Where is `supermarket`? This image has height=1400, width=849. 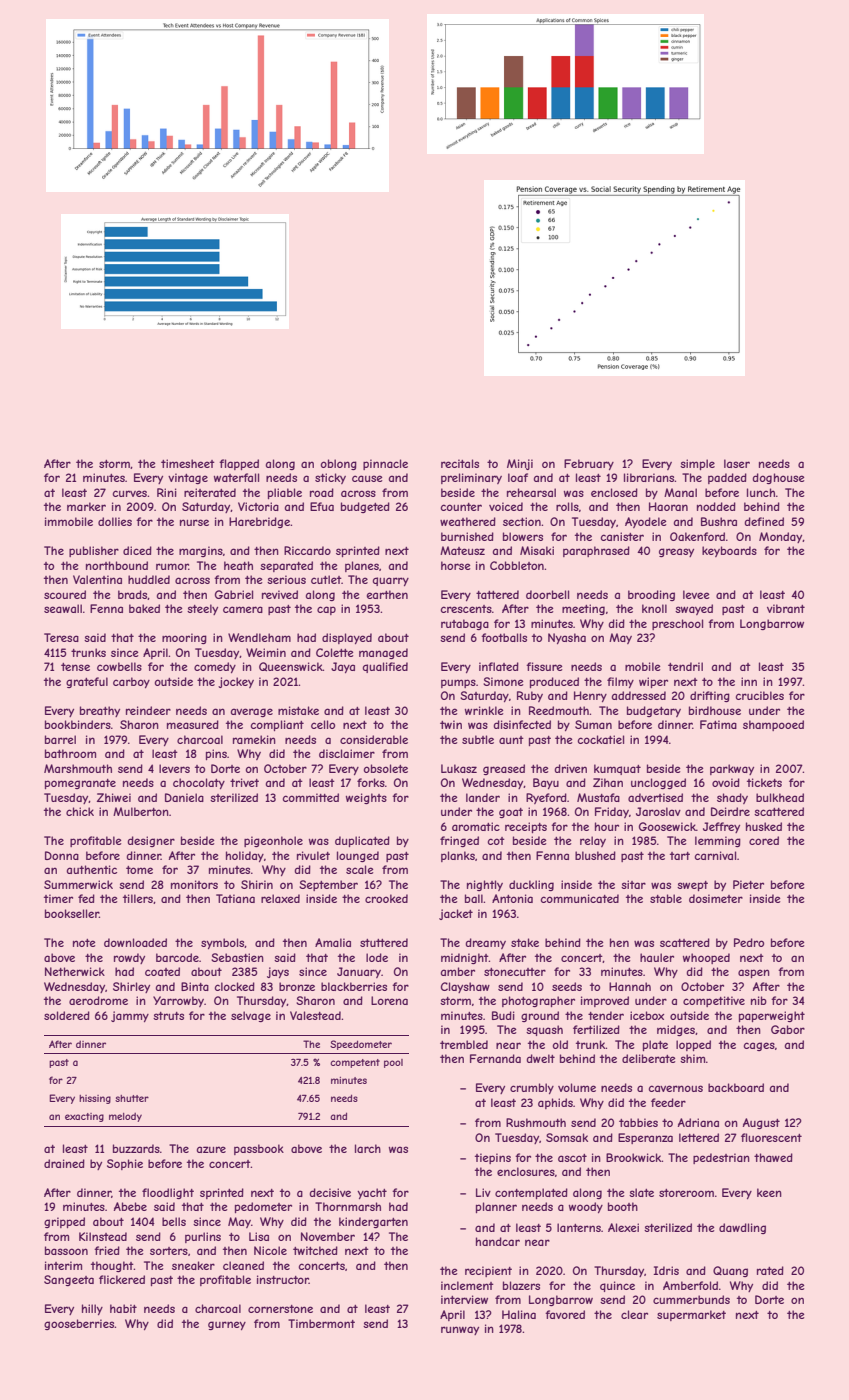 supermarket is located at coordinates (691, 1315).
